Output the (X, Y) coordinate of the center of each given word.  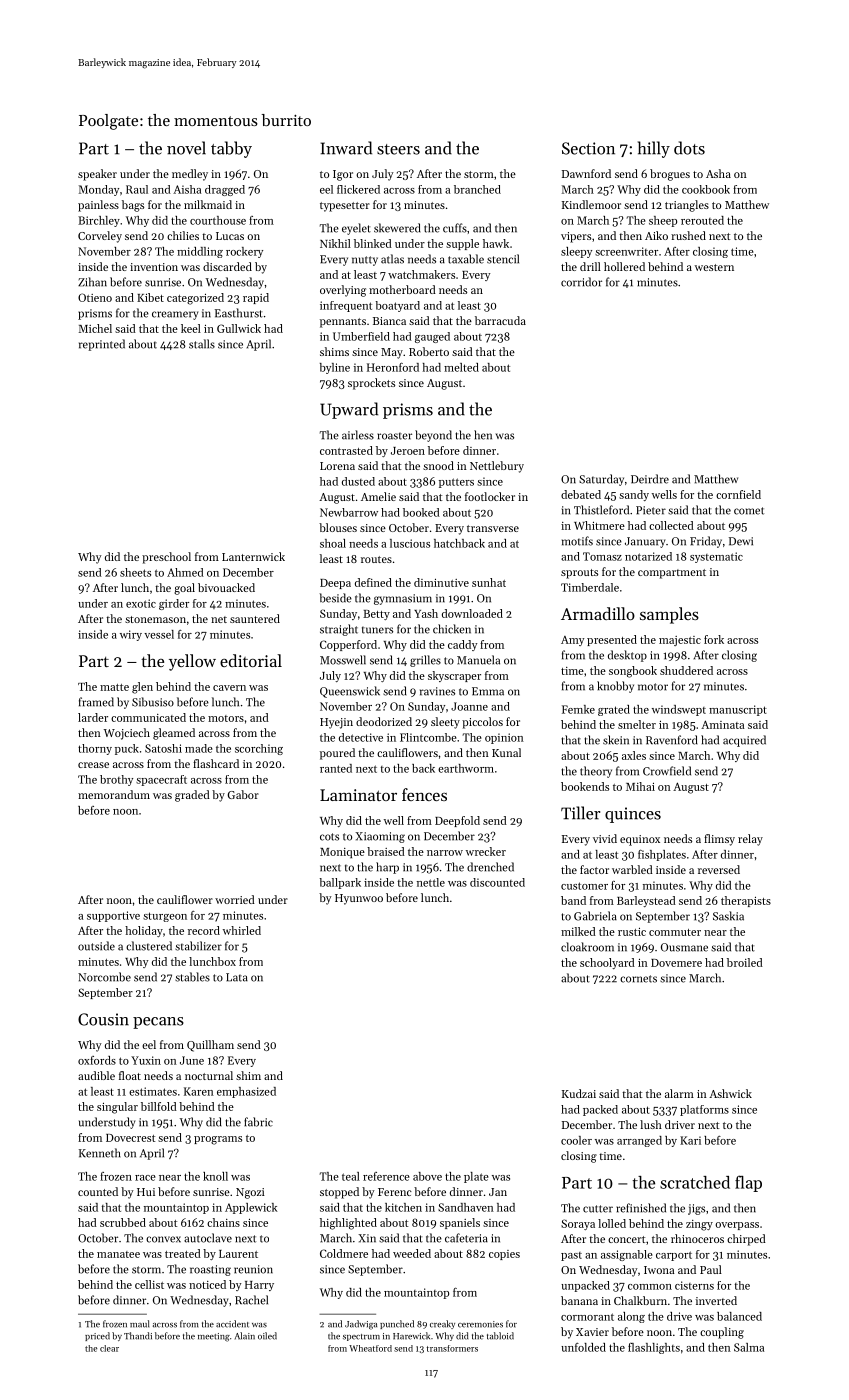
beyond (433, 436)
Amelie (378, 496)
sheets (135, 572)
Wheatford (370, 1348)
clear (109, 1348)
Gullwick (239, 328)
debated (581, 494)
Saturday (601, 480)
